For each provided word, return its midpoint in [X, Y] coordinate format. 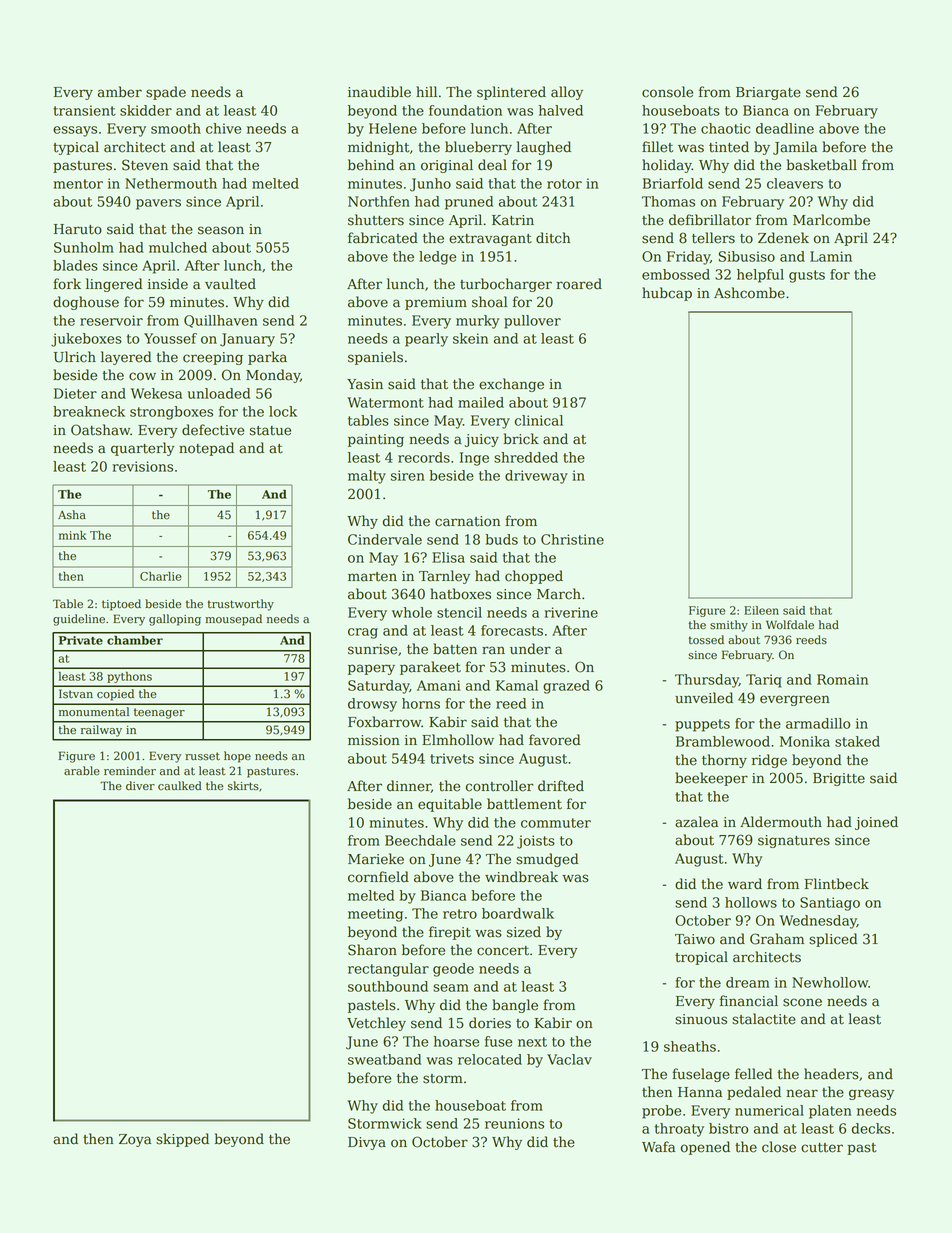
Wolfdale [790, 625]
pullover [532, 322]
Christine [572, 539]
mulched [178, 247]
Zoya [135, 1140]
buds [501, 539]
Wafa [658, 1147]
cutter [822, 1148]
